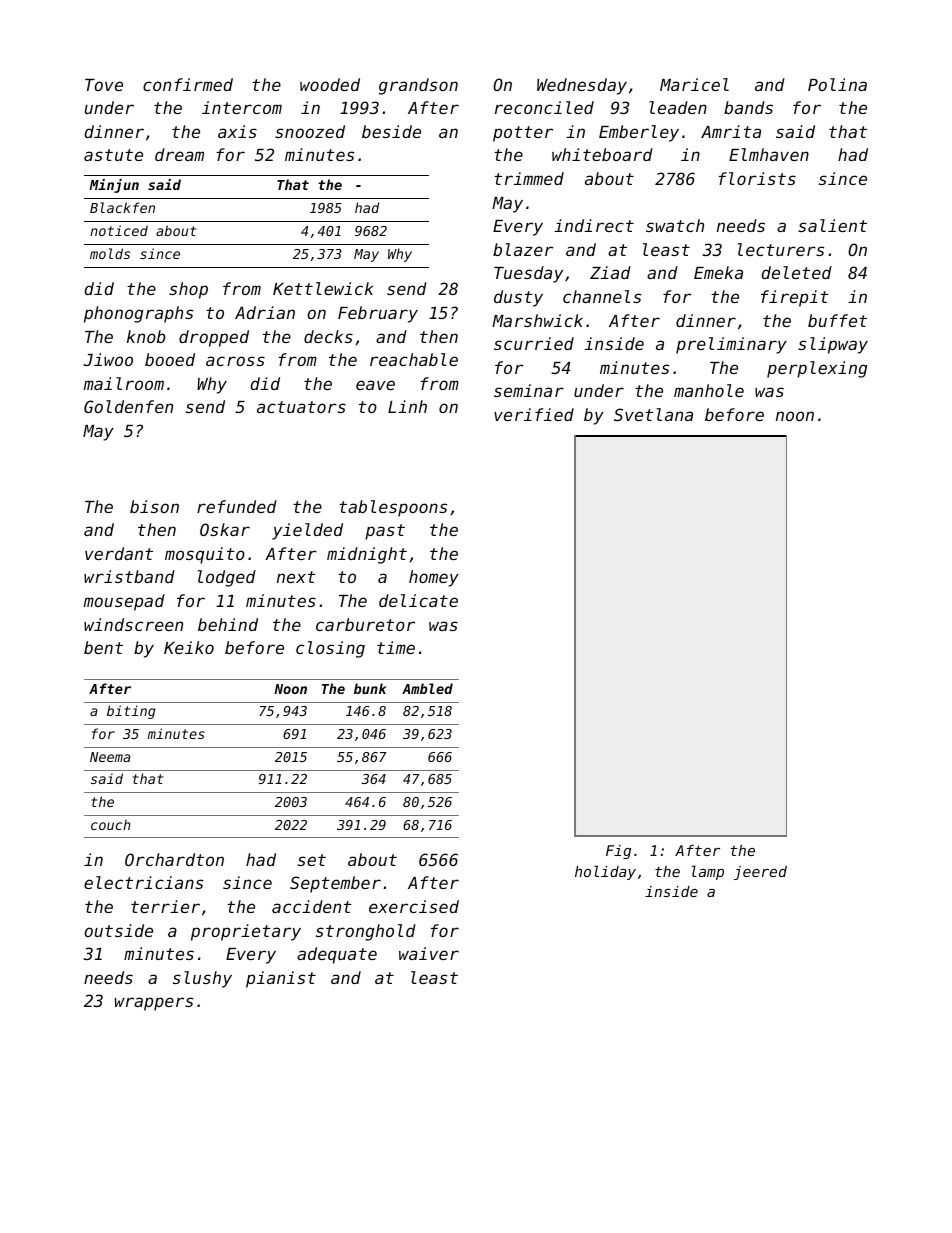 This document has height=1233, width=952. What do you see at coordinates (427, 688) in the document?
I see `Ambled` at bounding box center [427, 688].
